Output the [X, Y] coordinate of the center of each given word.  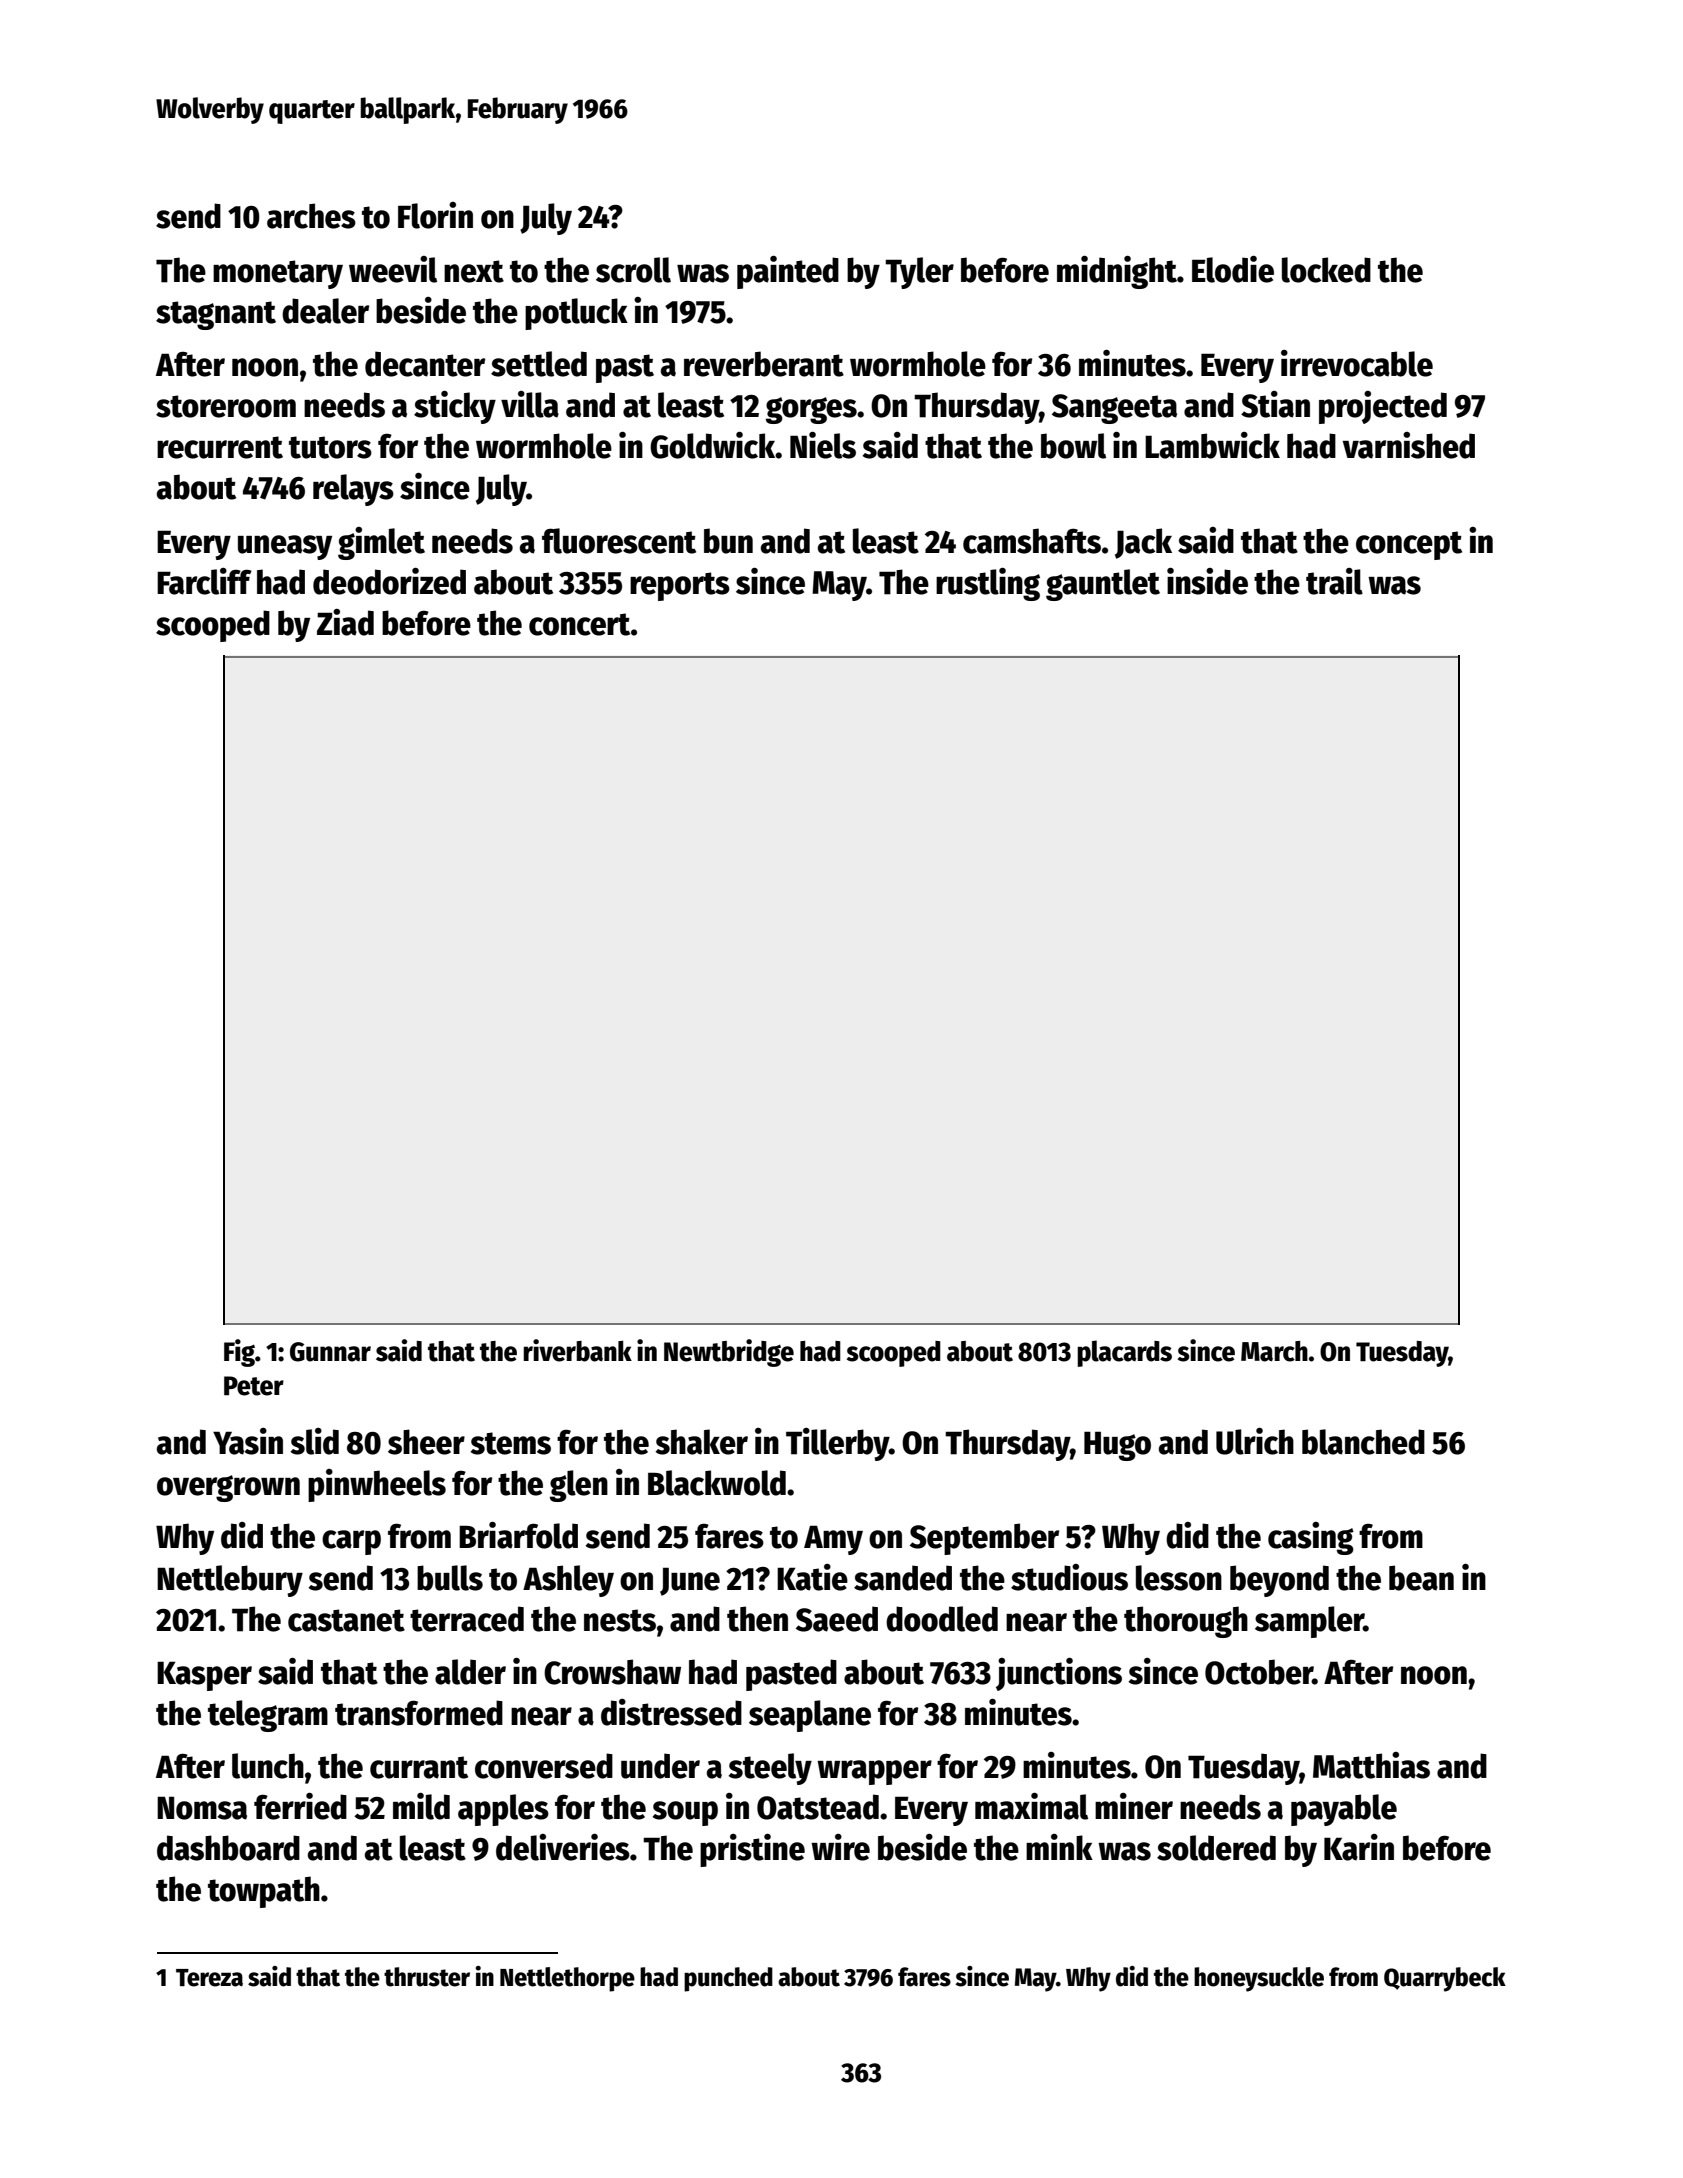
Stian [1275, 404]
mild [421, 1806]
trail [1334, 581]
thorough [1186, 1622]
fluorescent [619, 541]
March [1274, 1351]
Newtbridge [729, 1353]
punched [728, 1979]
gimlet [381, 543]
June [690, 1581]
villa [530, 404]
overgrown [228, 1488]
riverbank [577, 1350]
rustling [988, 584]
